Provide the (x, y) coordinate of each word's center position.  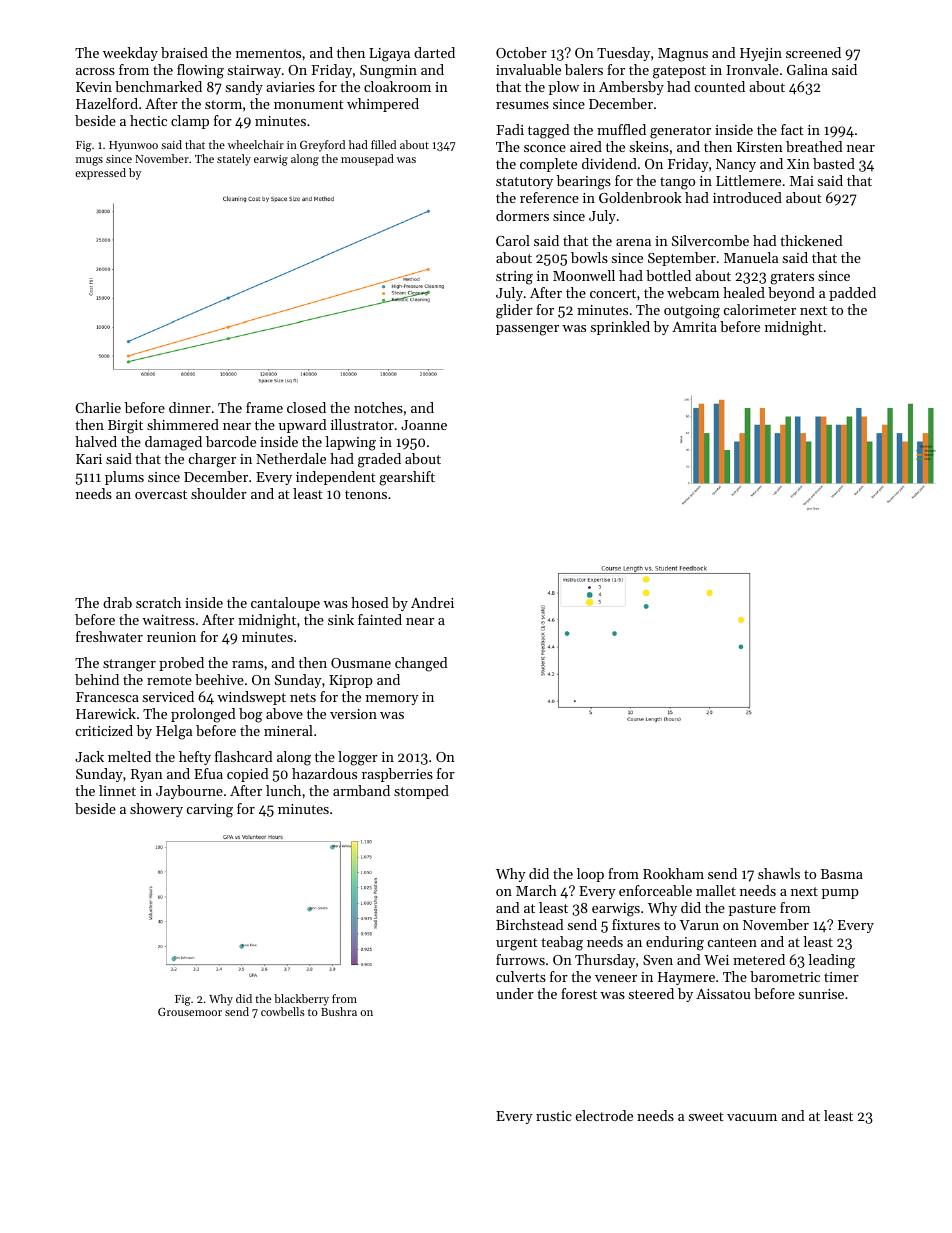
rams (247, 664)
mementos (268, 53)
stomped (421, 792)
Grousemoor (190, 1012)
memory (392, 700)
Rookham (673, 873)
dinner (190, 407)
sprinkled (620, 328)
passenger (527, 330)
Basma (842, 874)
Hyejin (761, 54)
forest (579, 993)
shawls (779, 873)
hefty (195, 758)
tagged (549, 131)
